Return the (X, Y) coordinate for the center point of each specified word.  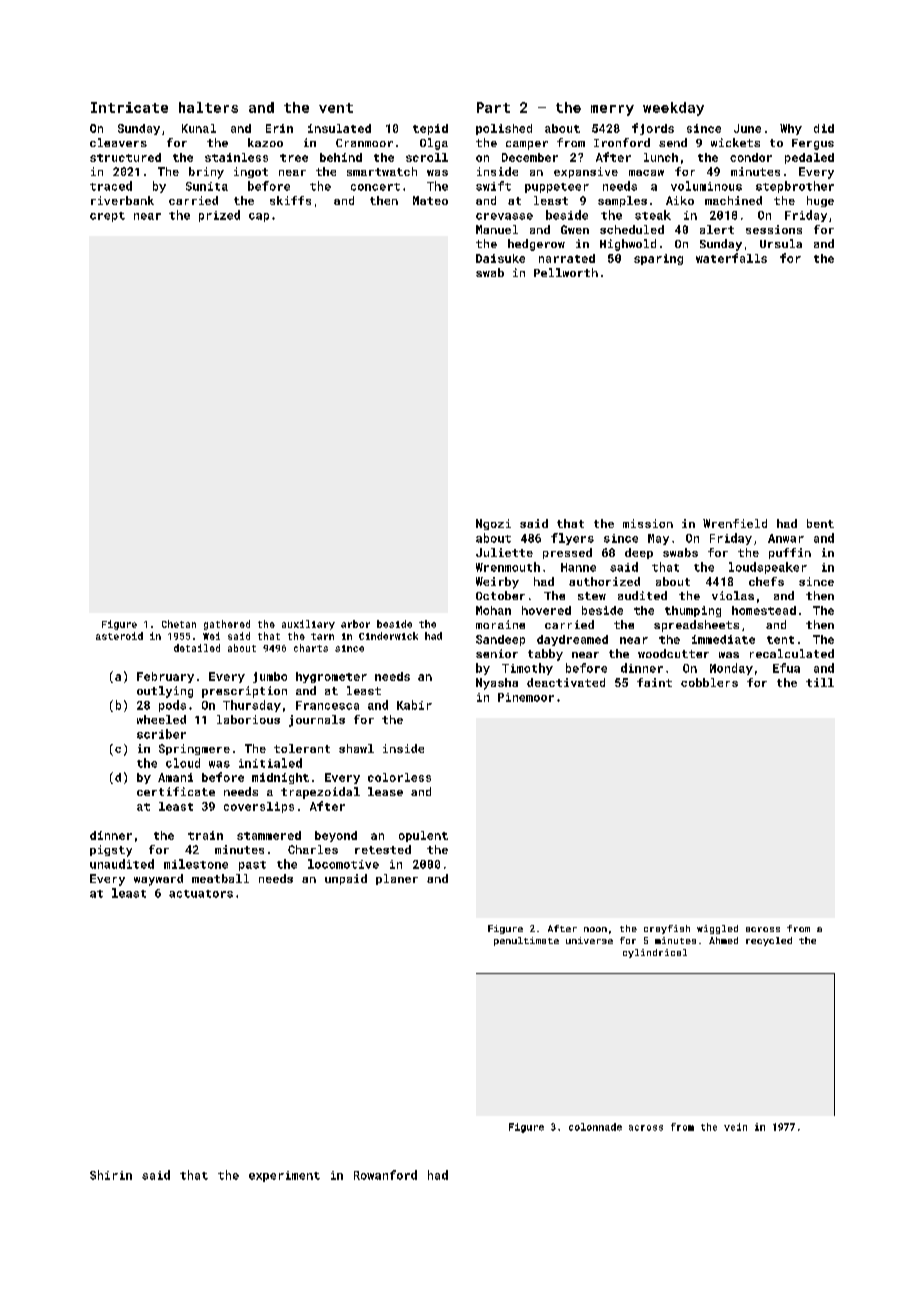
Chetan (179, 624)
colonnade (595, 1127)
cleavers (118, 142)
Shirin (111, 1175)
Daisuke (500, 258)
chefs (766, 581)
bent (820, 523)
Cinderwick (388, 636)
